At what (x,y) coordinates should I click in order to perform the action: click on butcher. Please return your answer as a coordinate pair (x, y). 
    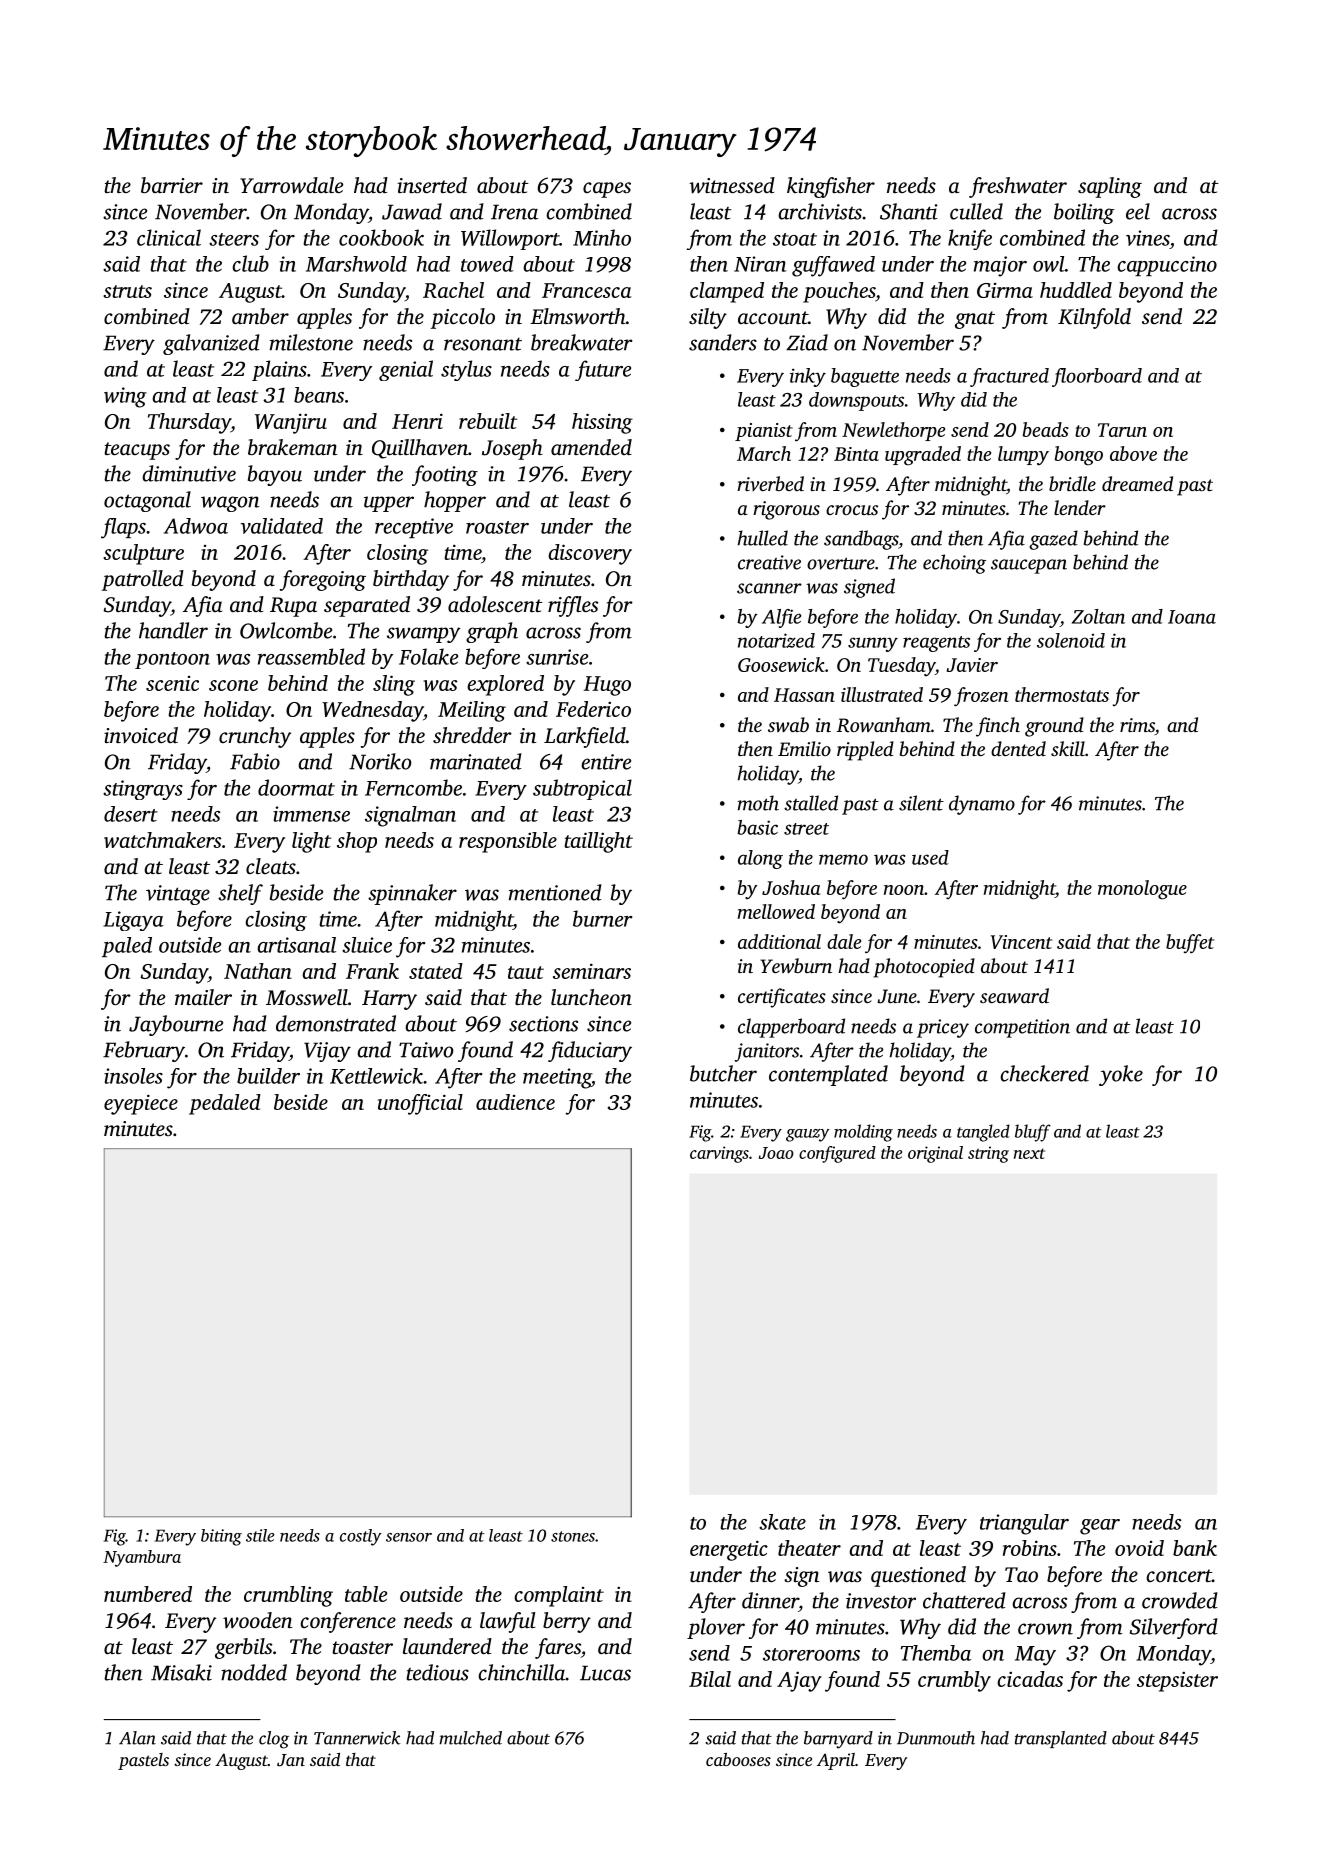
    Looking at the image, I should click on (723, 1073).
